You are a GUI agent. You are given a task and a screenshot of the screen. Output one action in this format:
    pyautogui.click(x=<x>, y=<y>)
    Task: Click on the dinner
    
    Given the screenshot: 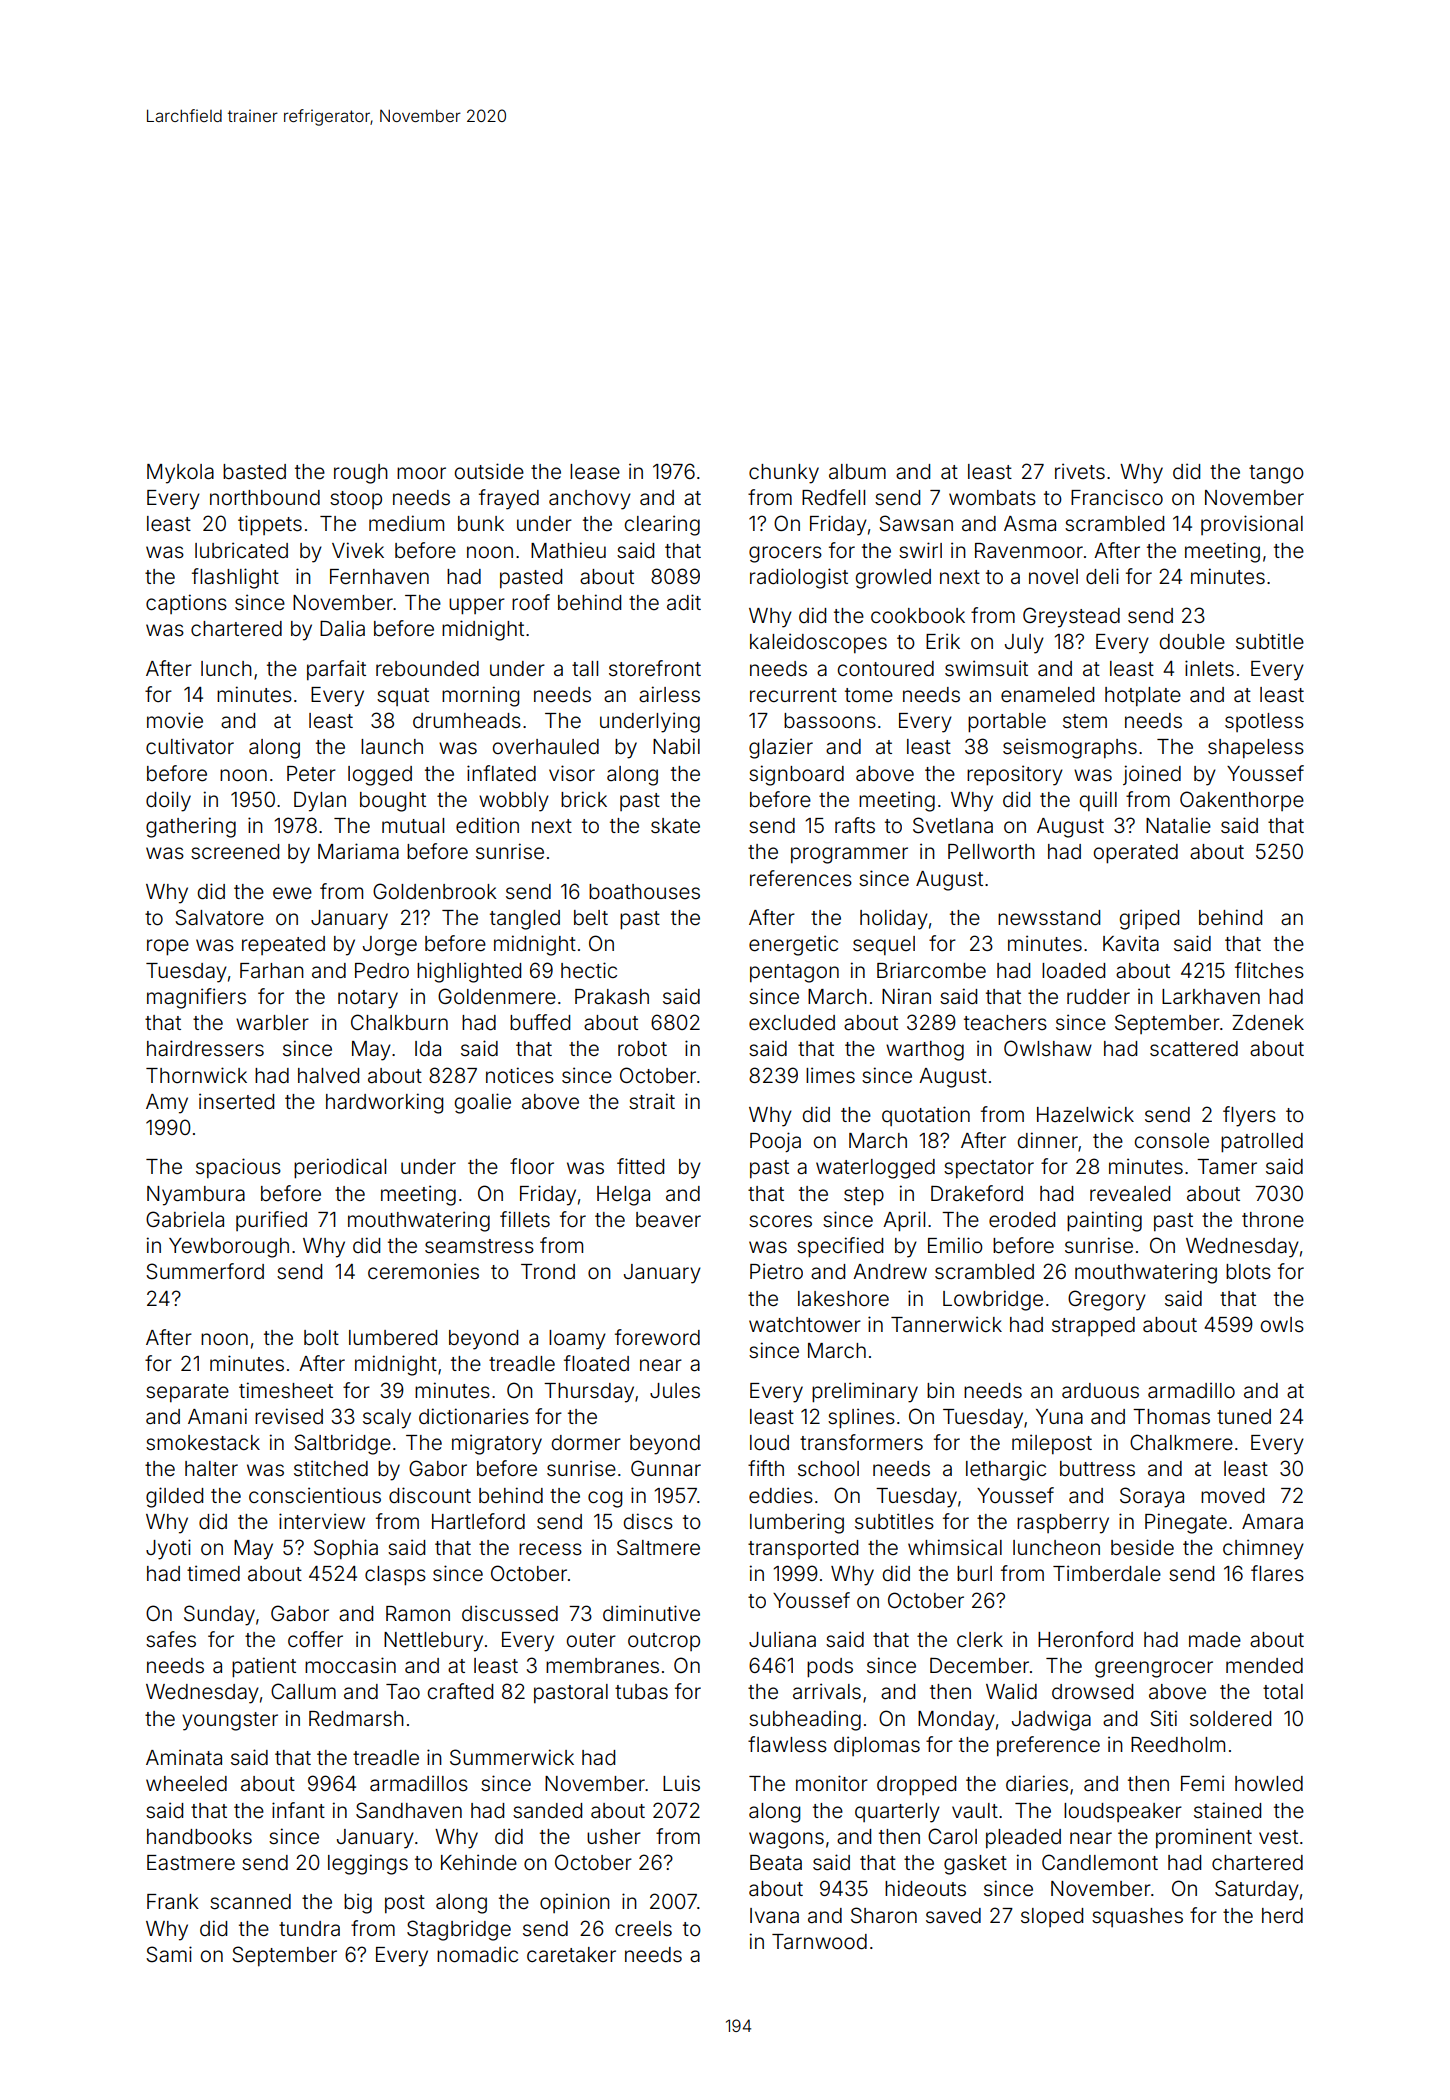 What is the action you would take?
    pyautogui.click(x=1047, y=1140)
